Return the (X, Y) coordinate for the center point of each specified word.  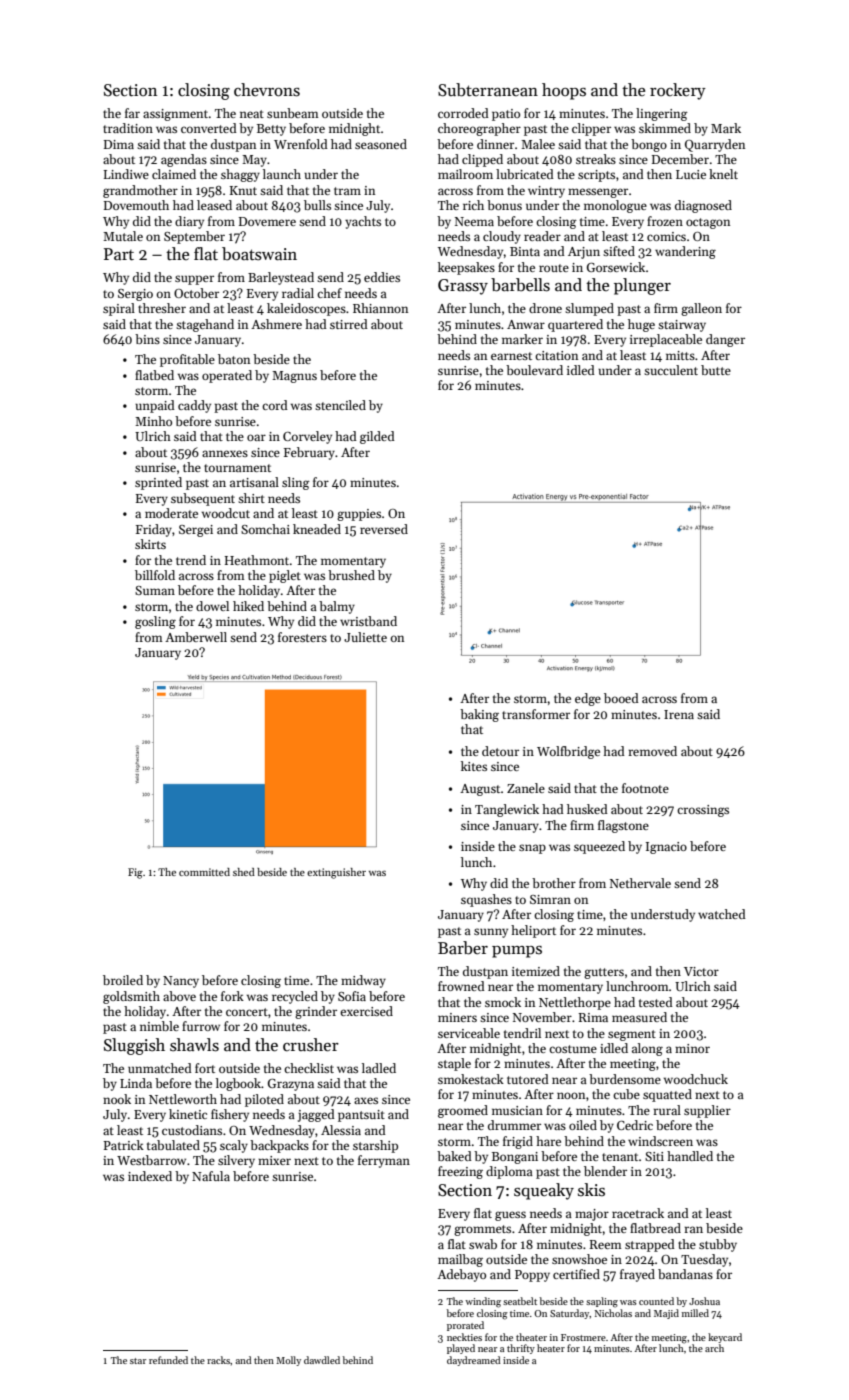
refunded (168, 1360)
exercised (366, 1011)
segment (632, 1035)
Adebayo (461, 1275)
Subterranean (488, 90)
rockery (678, 91)
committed (204, 872)
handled (690, 1156)
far (132, 113)
